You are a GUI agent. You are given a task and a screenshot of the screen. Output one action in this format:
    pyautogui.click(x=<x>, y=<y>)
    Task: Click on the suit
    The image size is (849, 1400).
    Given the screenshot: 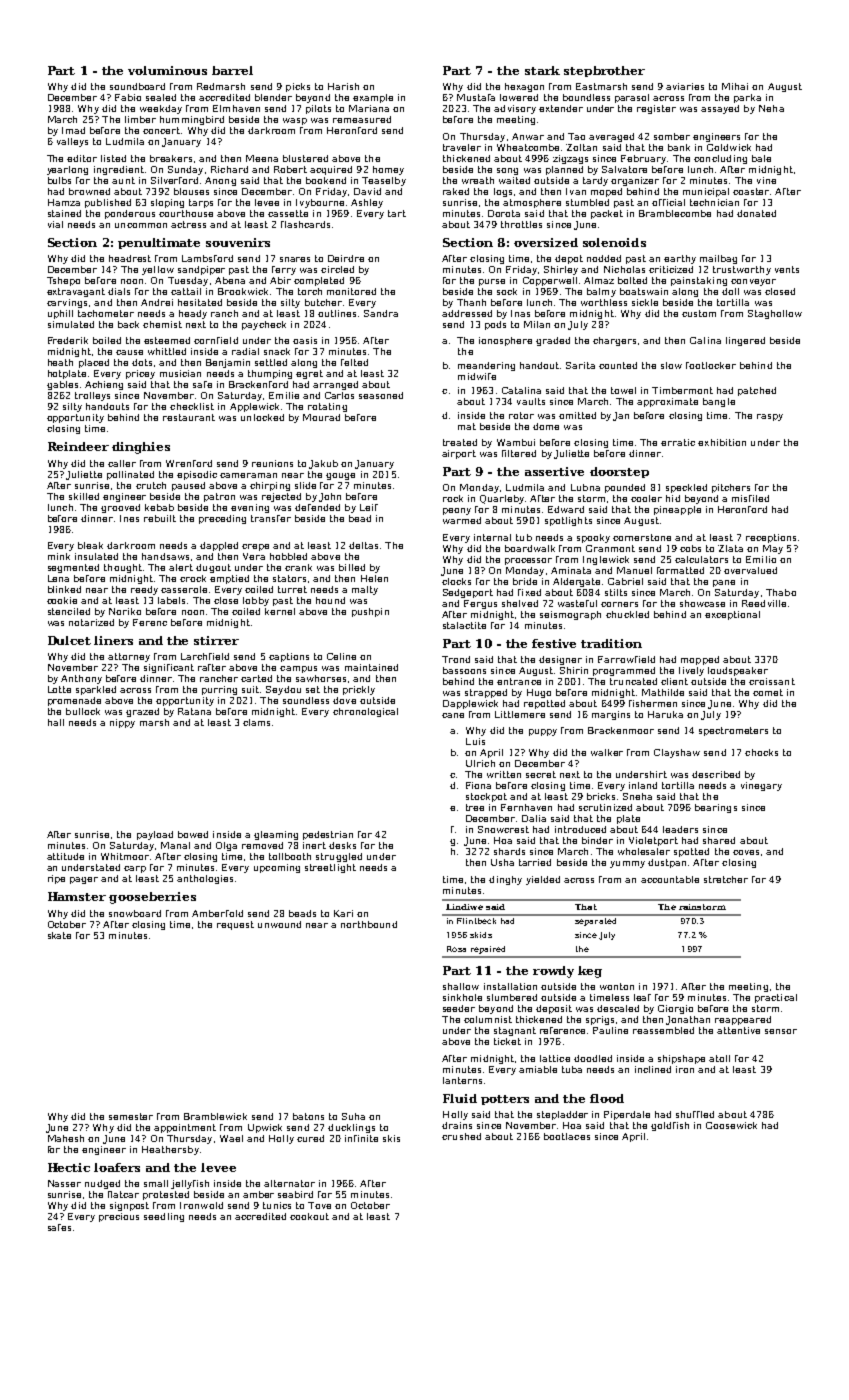 What is the action you would take?
    pyautogui.click(x=250, y=689)
